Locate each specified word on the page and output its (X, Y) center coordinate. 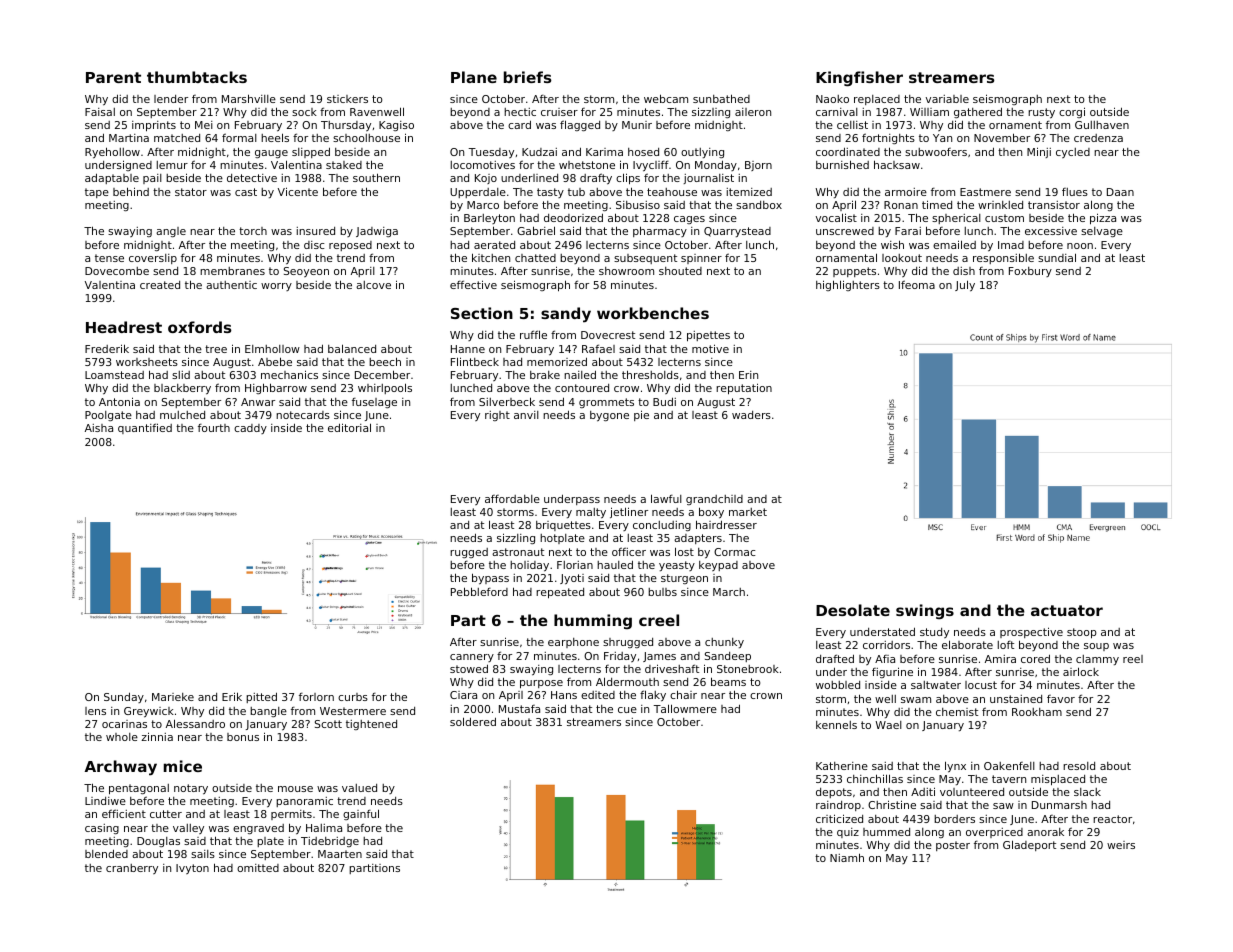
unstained (1016, 699)
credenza (1098, 138)
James (659, 657)
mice (183, 766)
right (497, 416)
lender (171, 99)
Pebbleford (479, 591)
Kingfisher (859, 79)
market (748, 512)
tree (216, 349)
